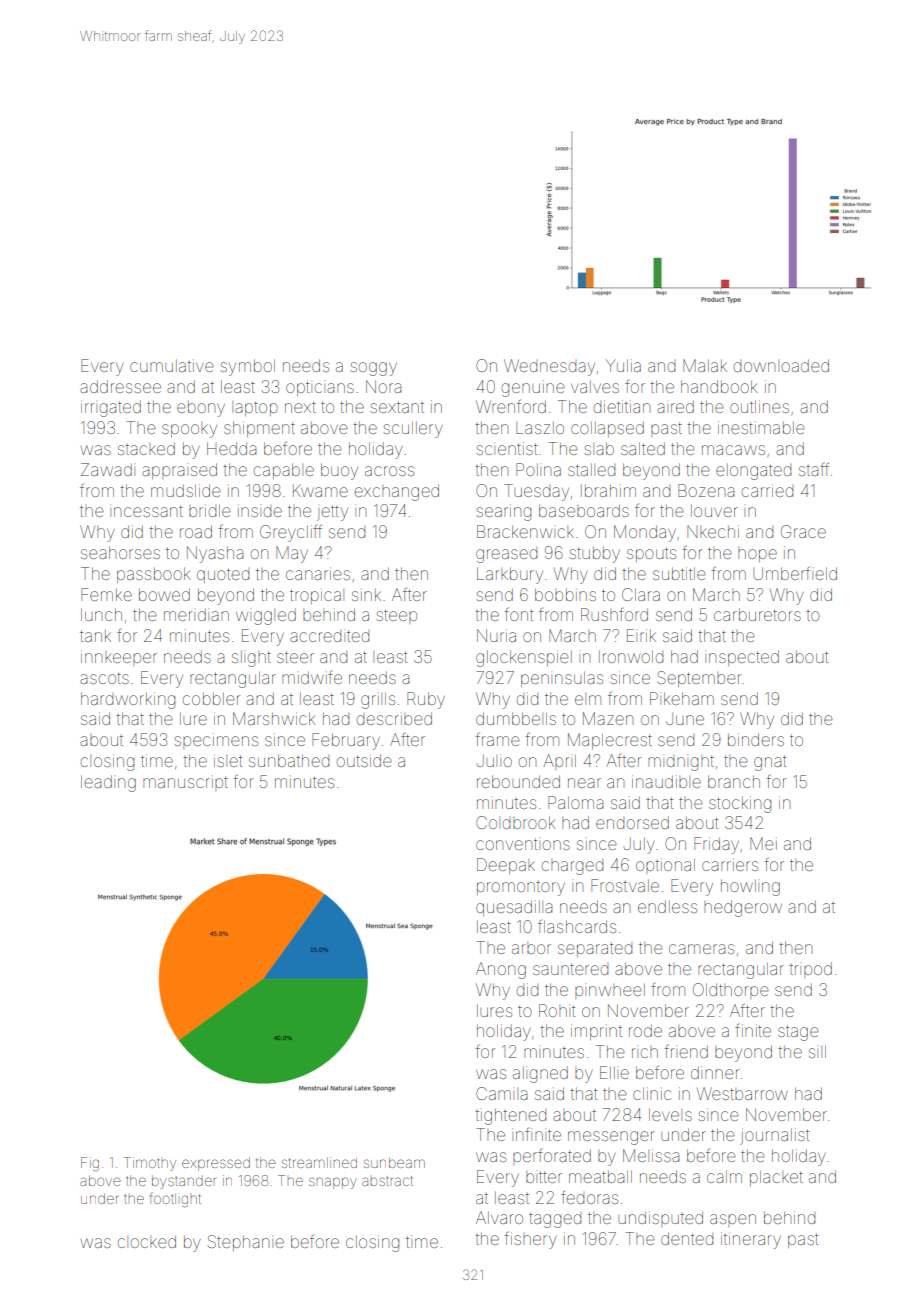 The image size is (924, 1308). Describe the element at coordinates (150, 1164) in the screenshot. I see `Timothy` at that location.
